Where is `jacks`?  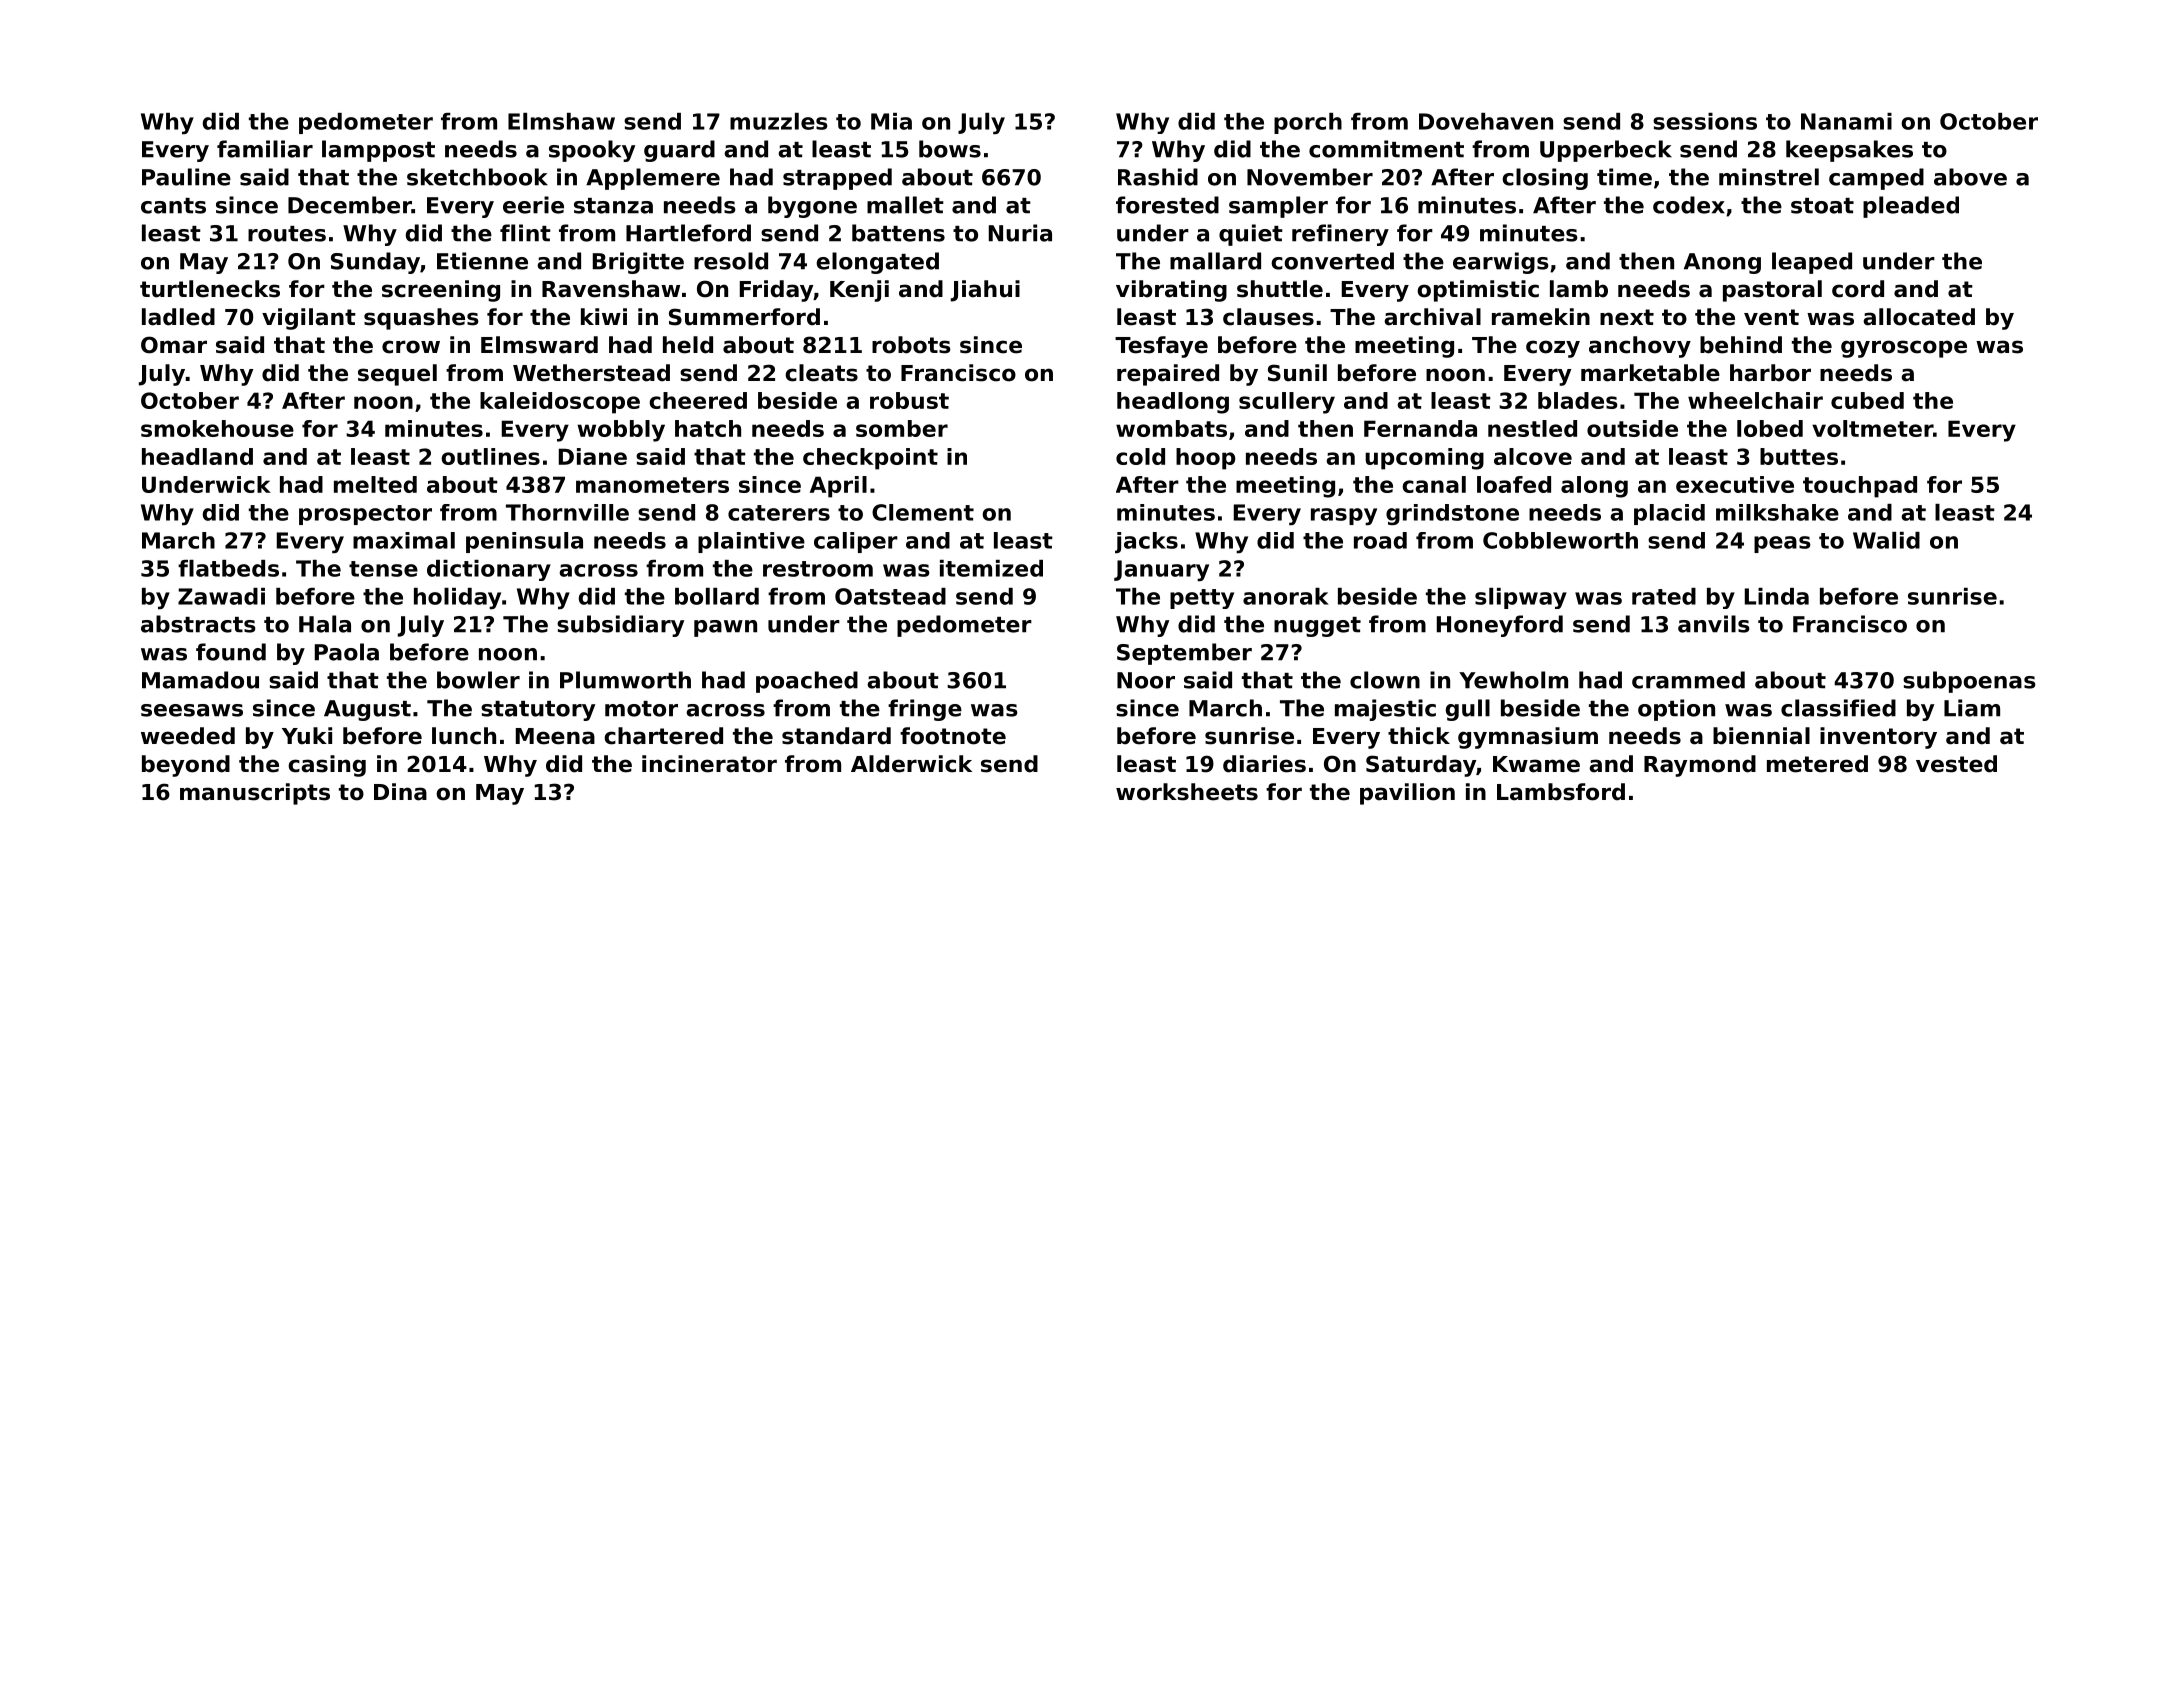
jacks is located at coordinates (1146, 543).
